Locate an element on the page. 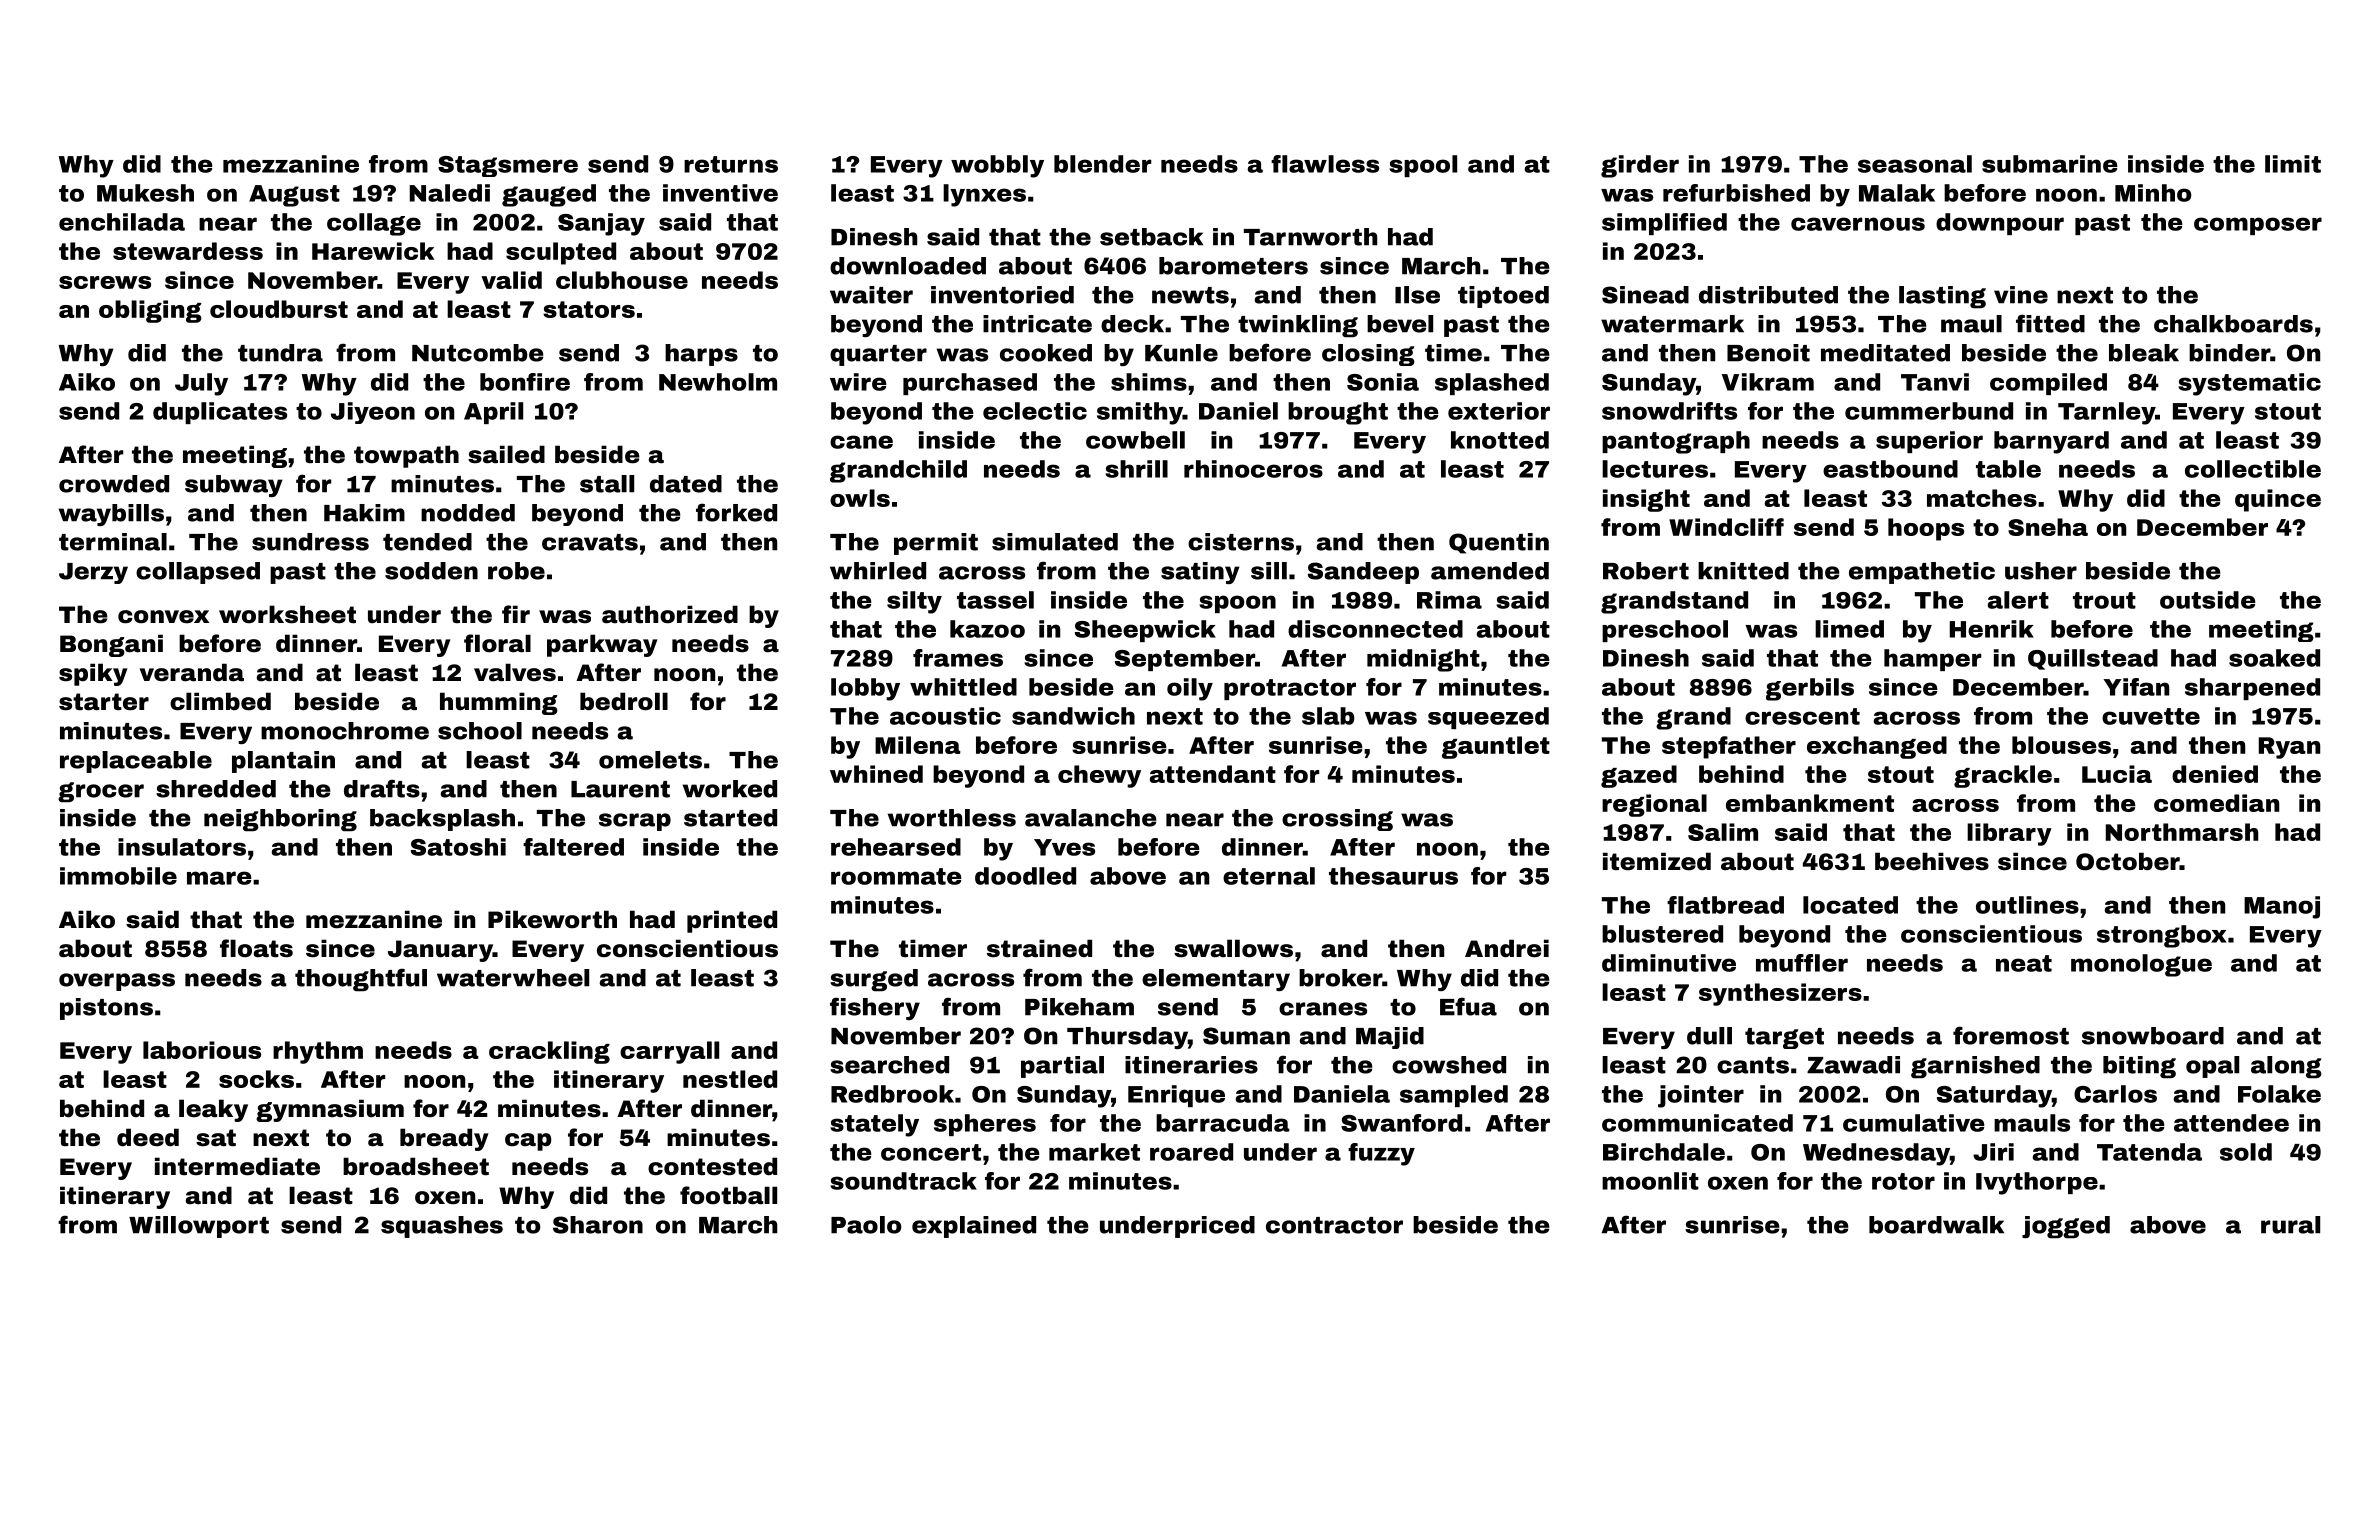 Image resolution: width=2380 pixels, height=1540 pixels. returns is located at coordinates (731, 164).
